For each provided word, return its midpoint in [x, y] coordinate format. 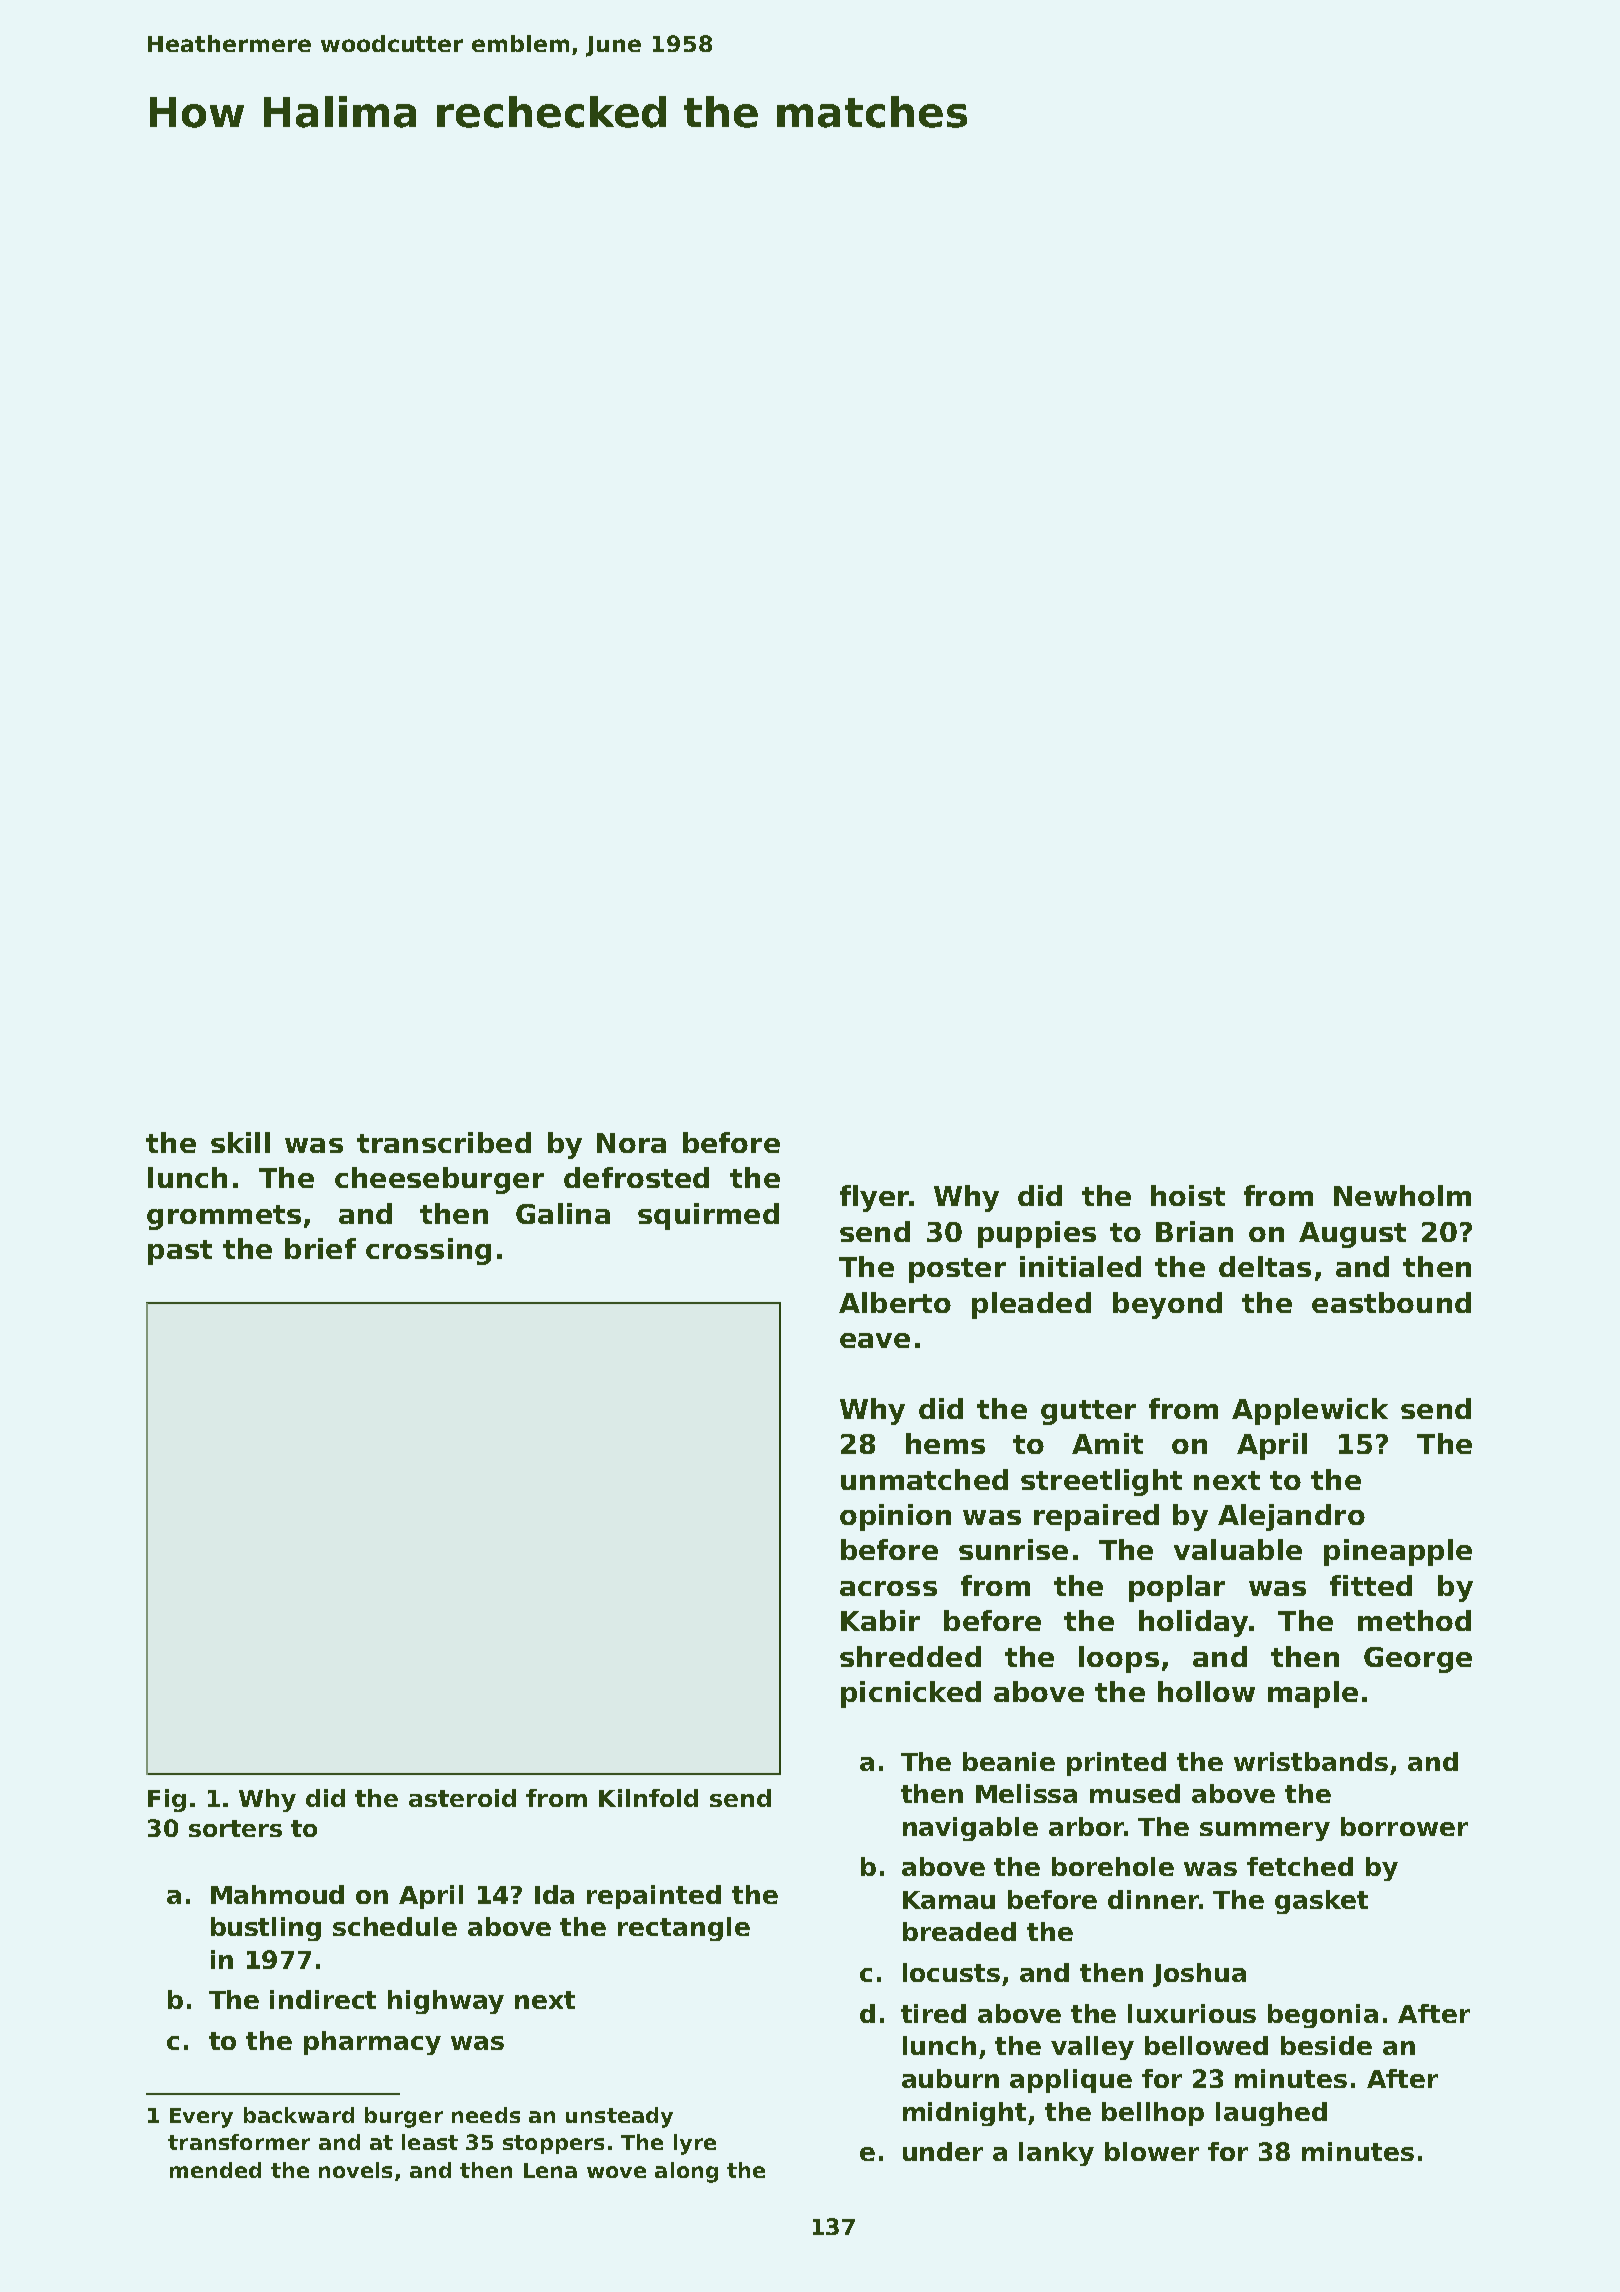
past [180, 1252]
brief [320, 1248]
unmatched [924, 1479]
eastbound [1391, 1302]
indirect [323, 1999]
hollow [1206, 1691]
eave [875, 1340]
